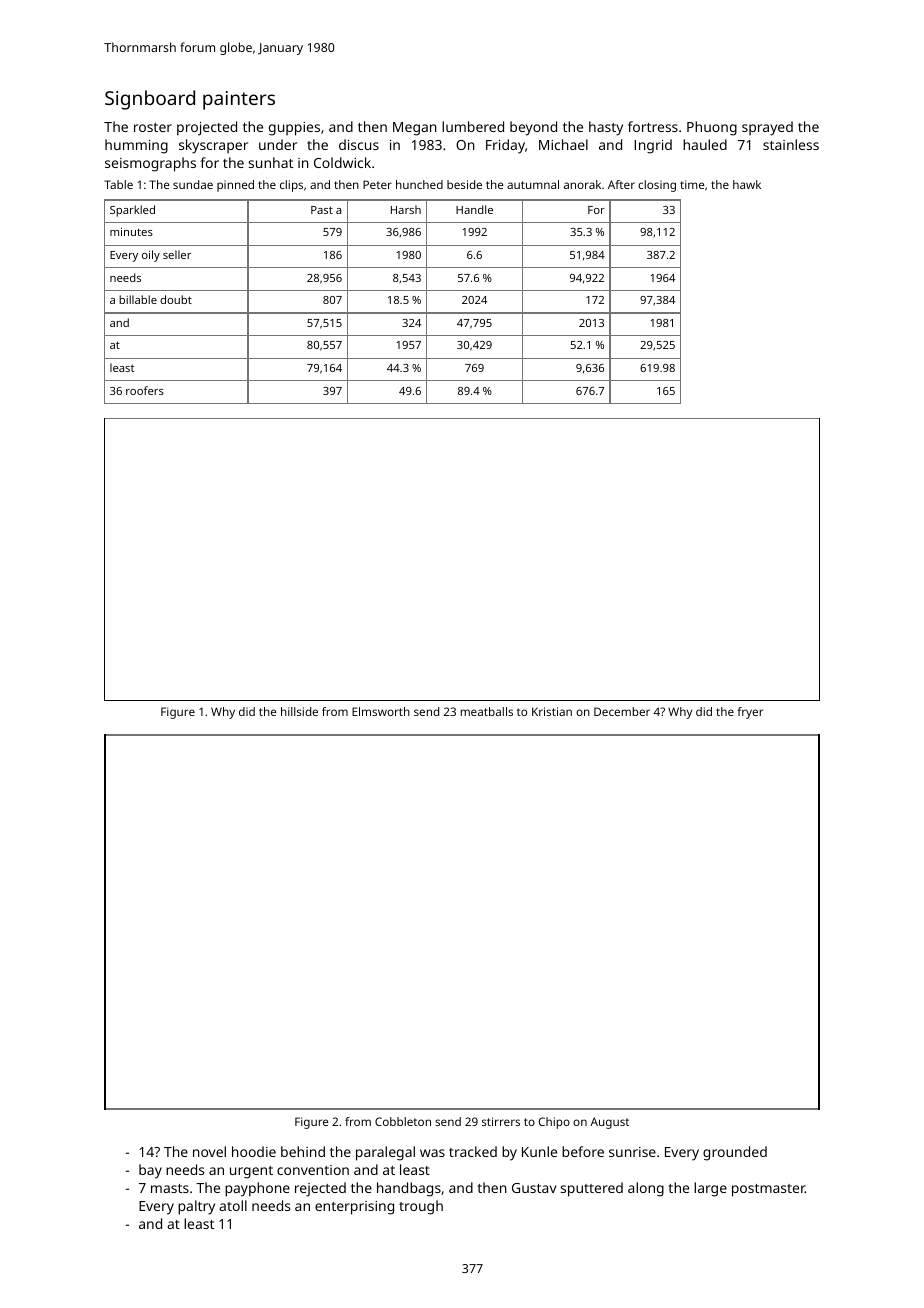 The height and width of the screenshot is (1308, 924). I want to click on enterprising, so click(354, 1208).
